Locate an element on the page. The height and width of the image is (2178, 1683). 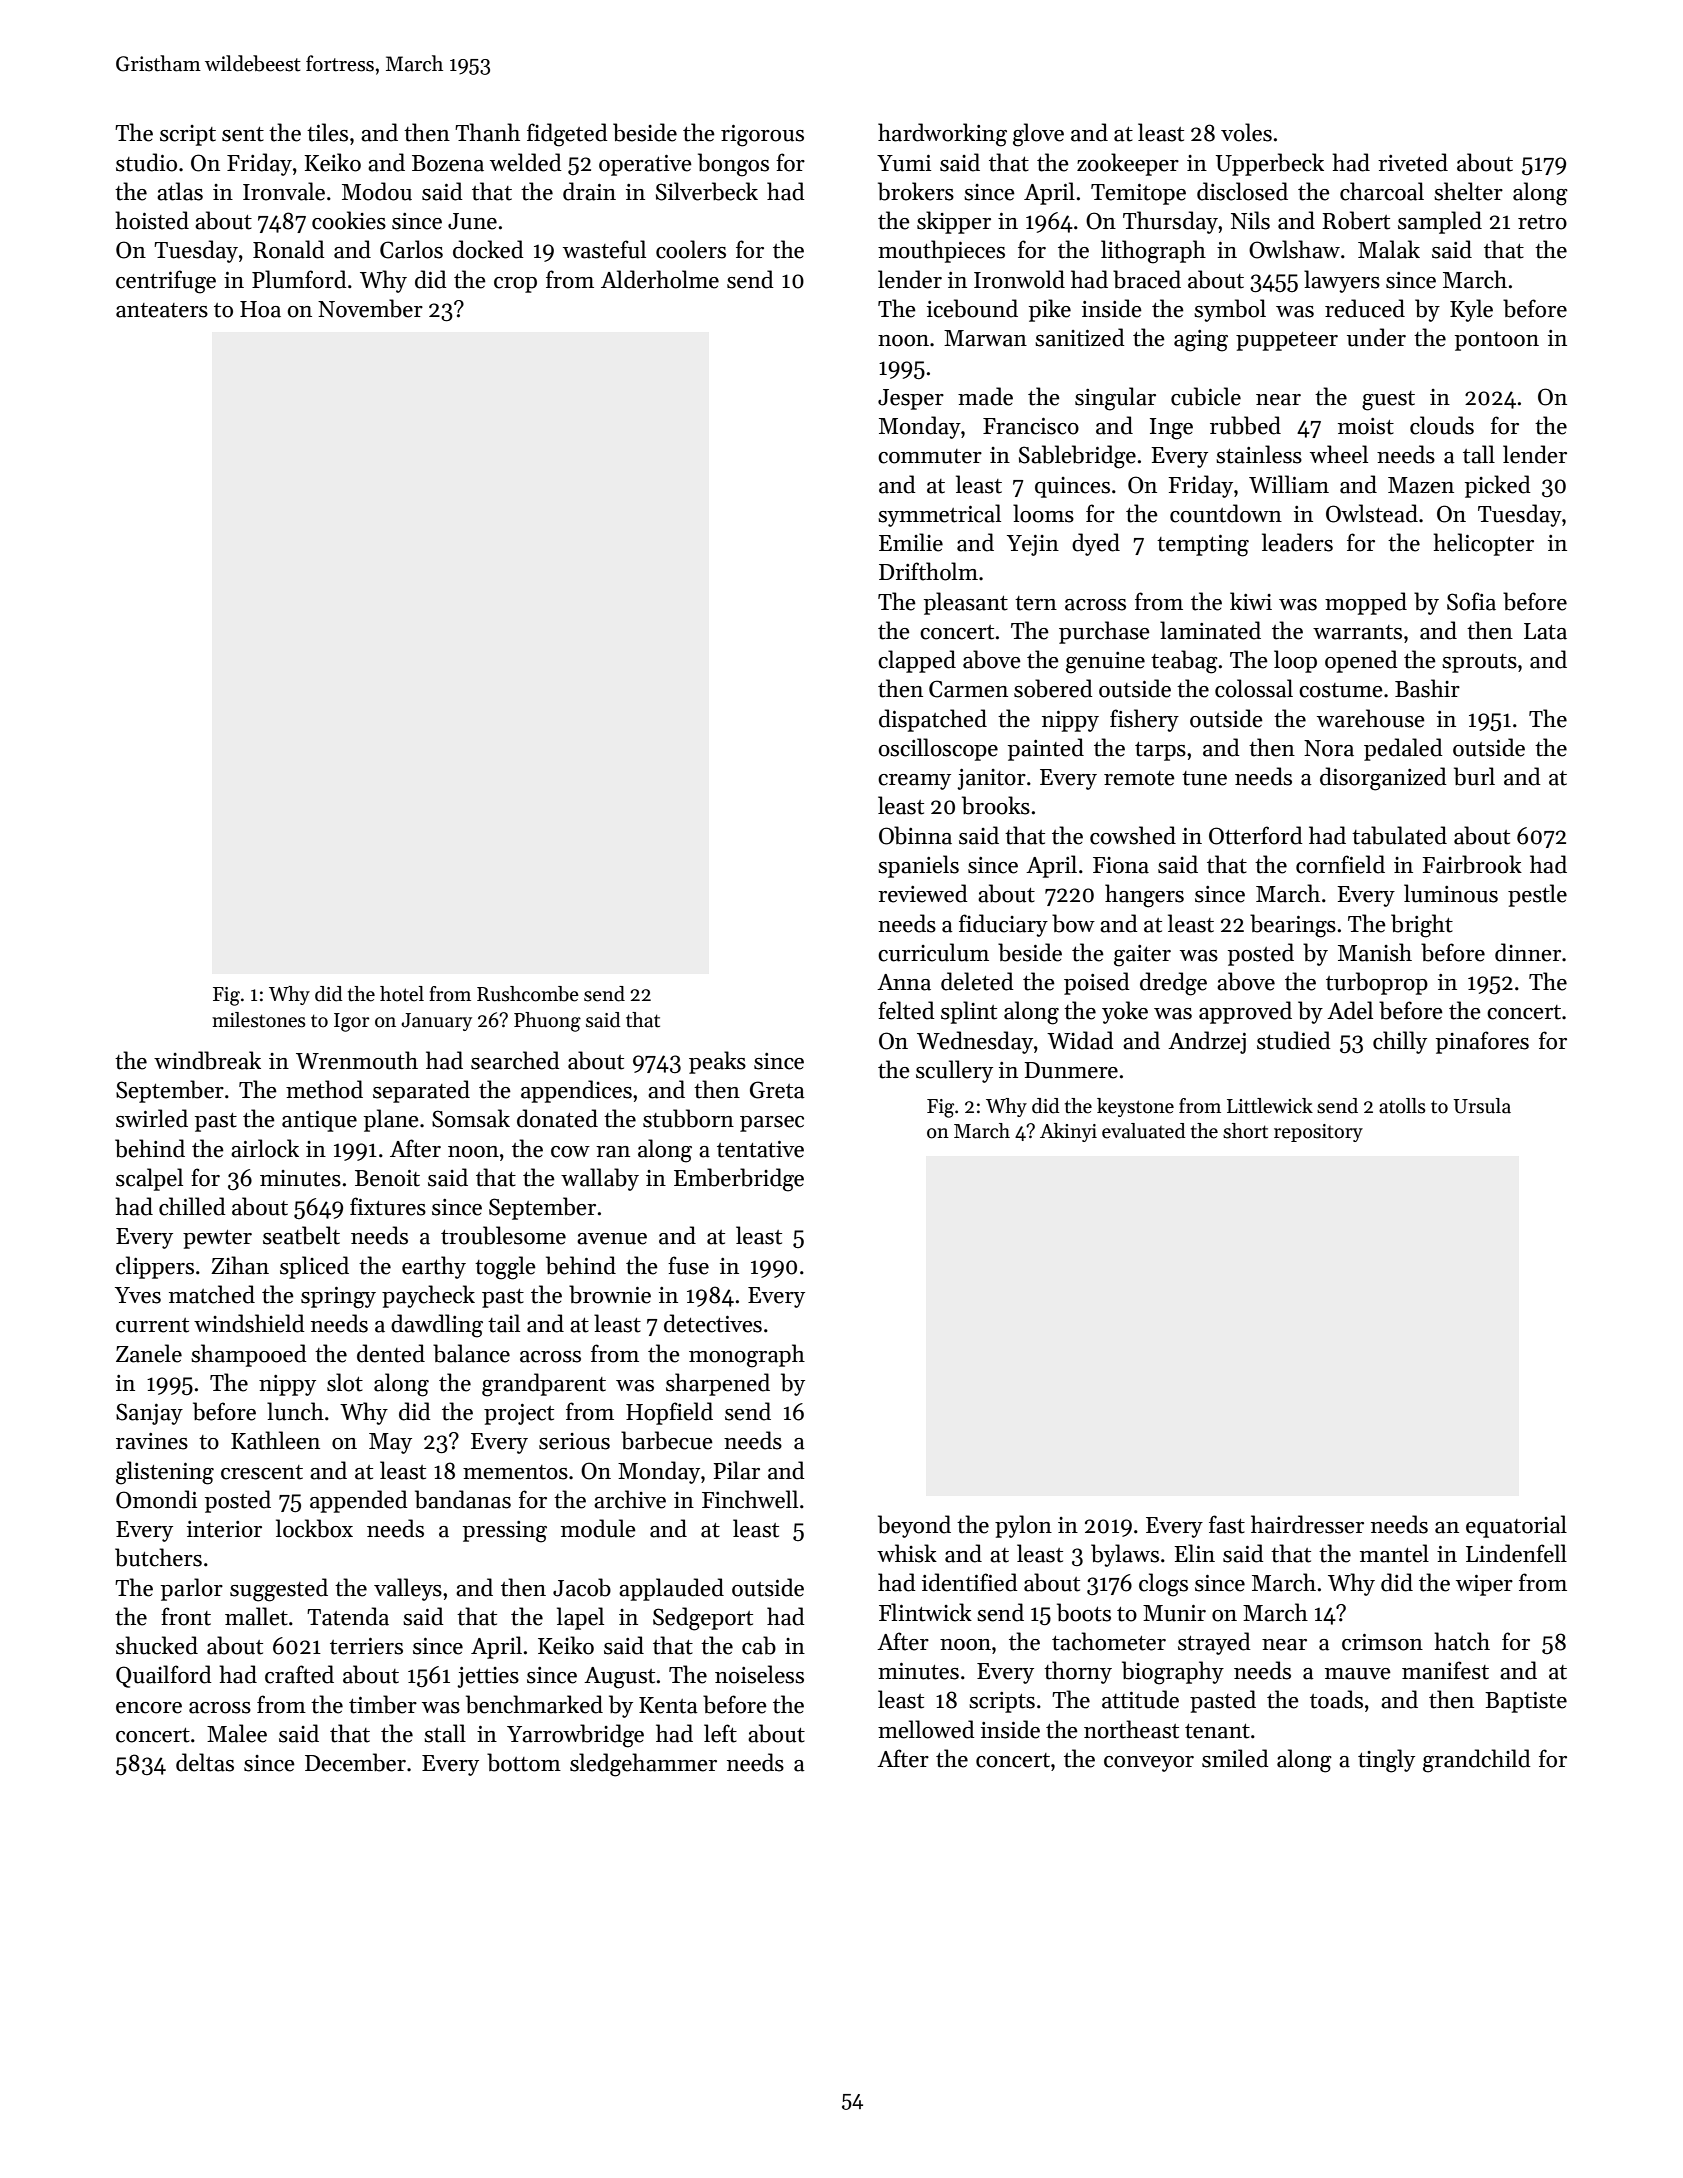
Jesper is located at coordinates (911, 399).
